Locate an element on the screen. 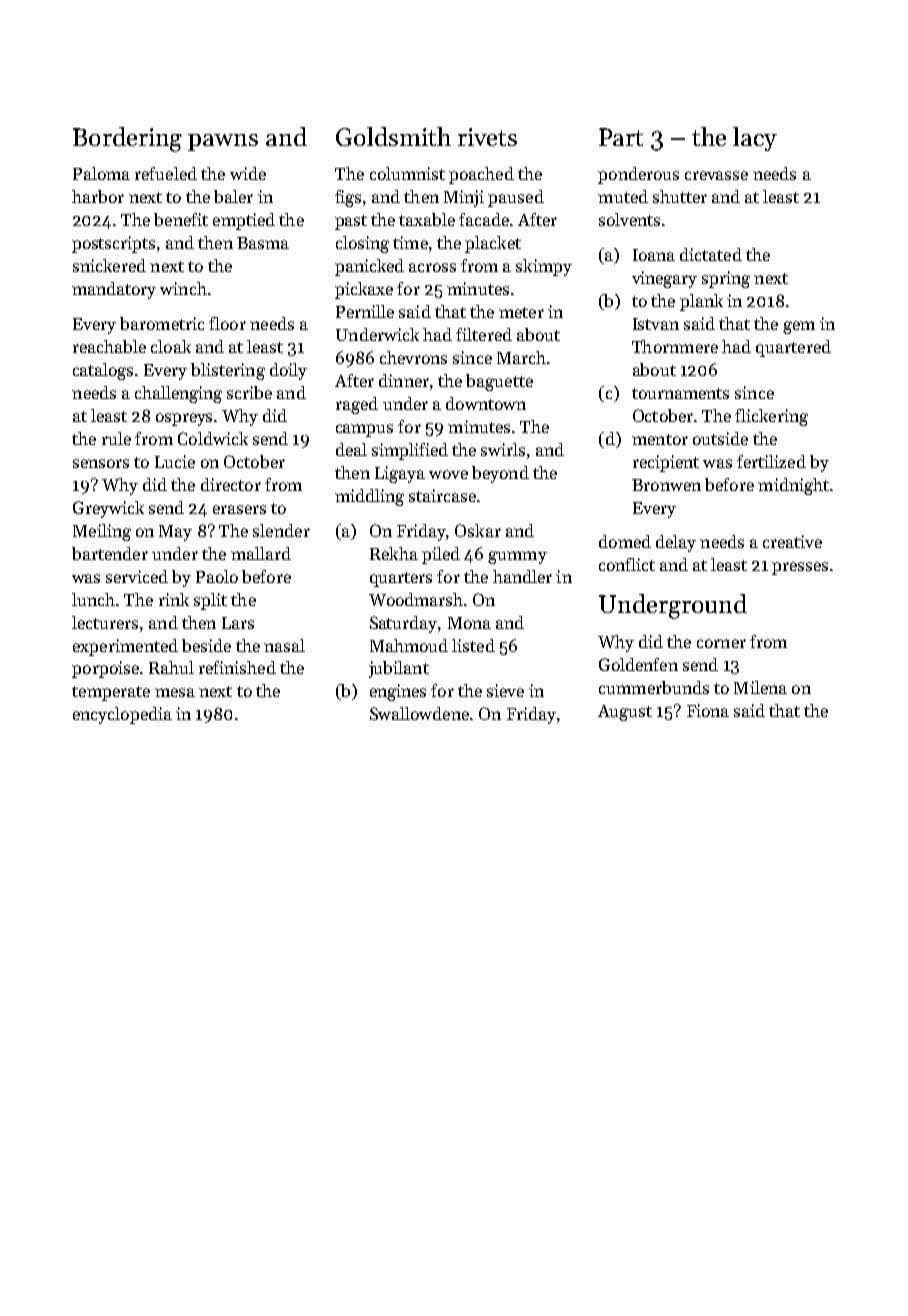  lacy is located at coordinates (755, 139).
